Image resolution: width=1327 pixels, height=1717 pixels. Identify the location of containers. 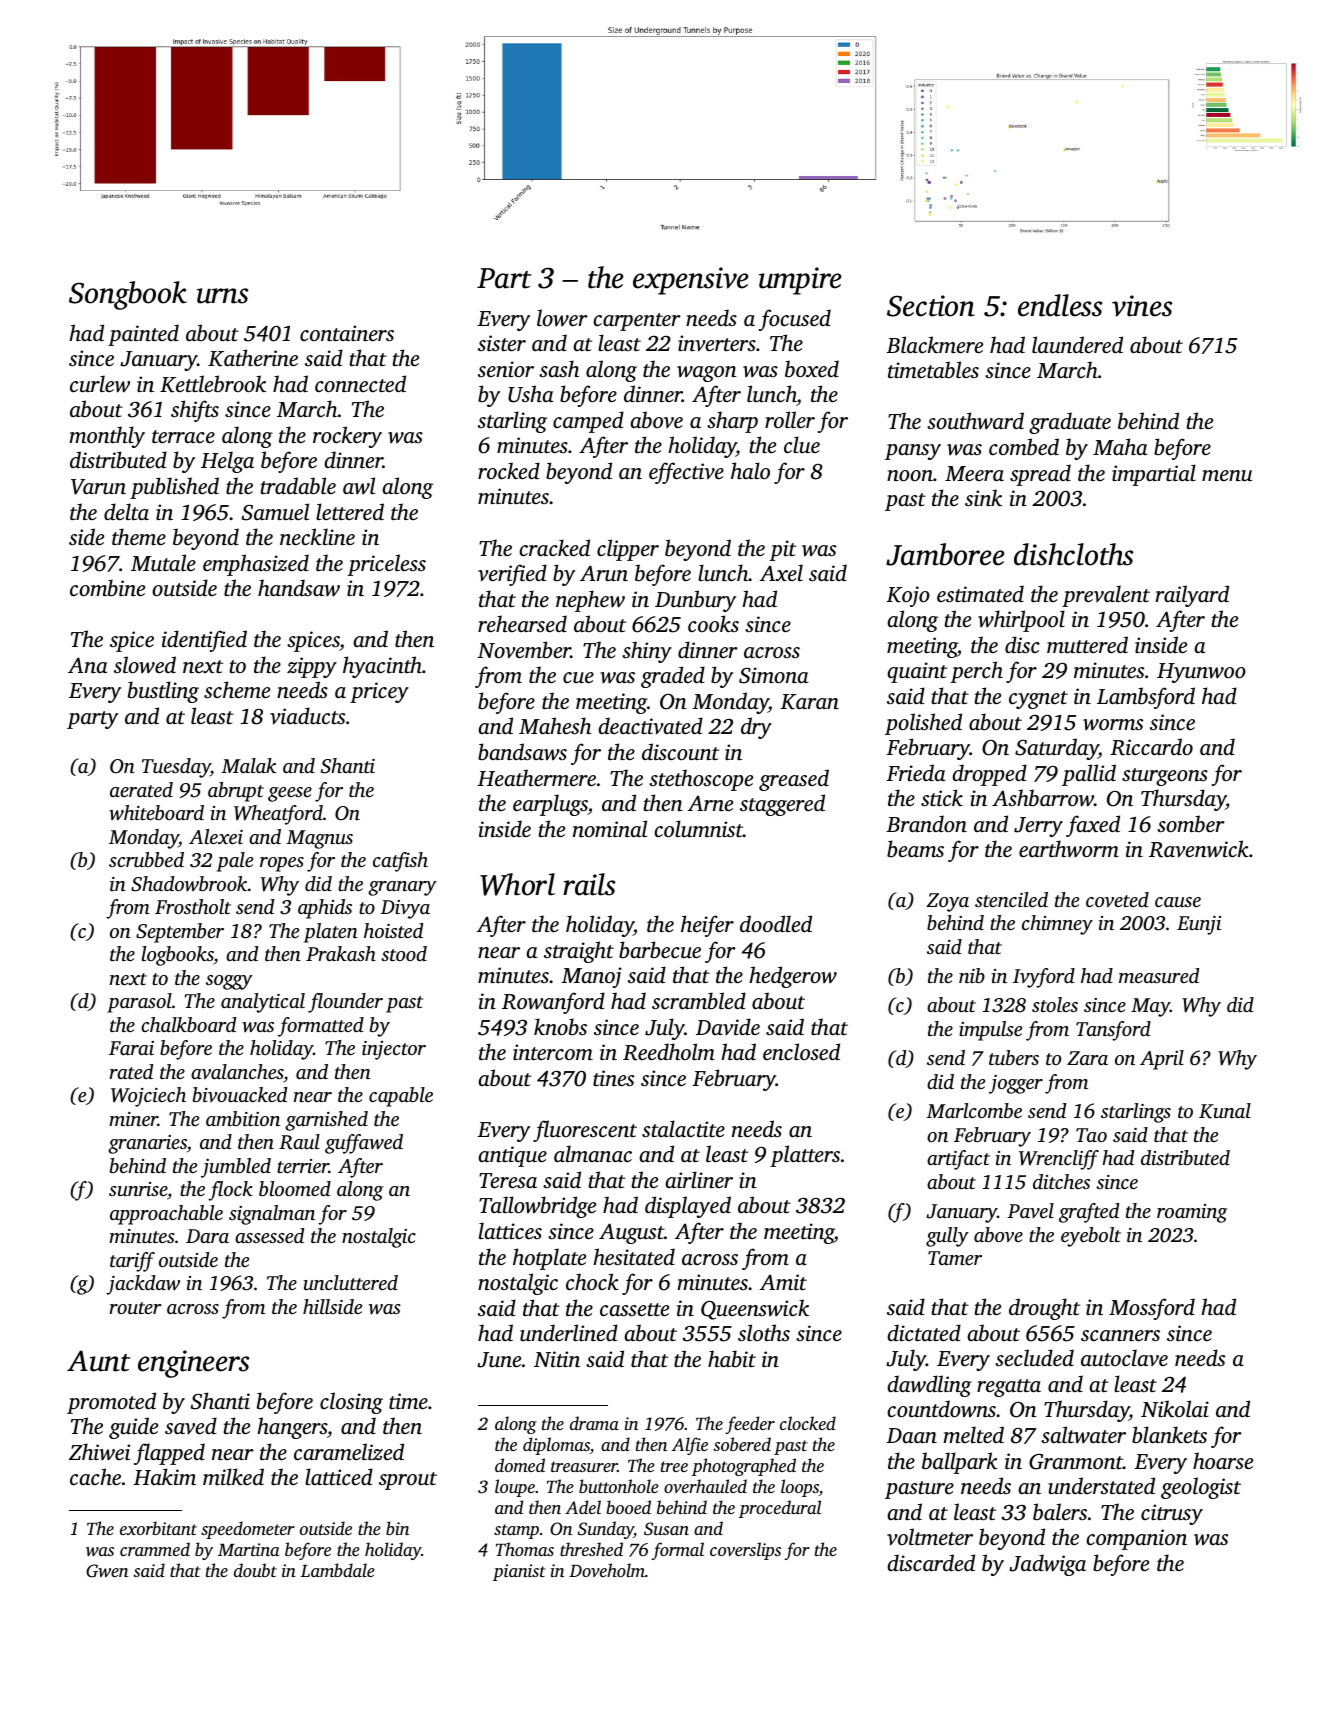
(347, 333).
